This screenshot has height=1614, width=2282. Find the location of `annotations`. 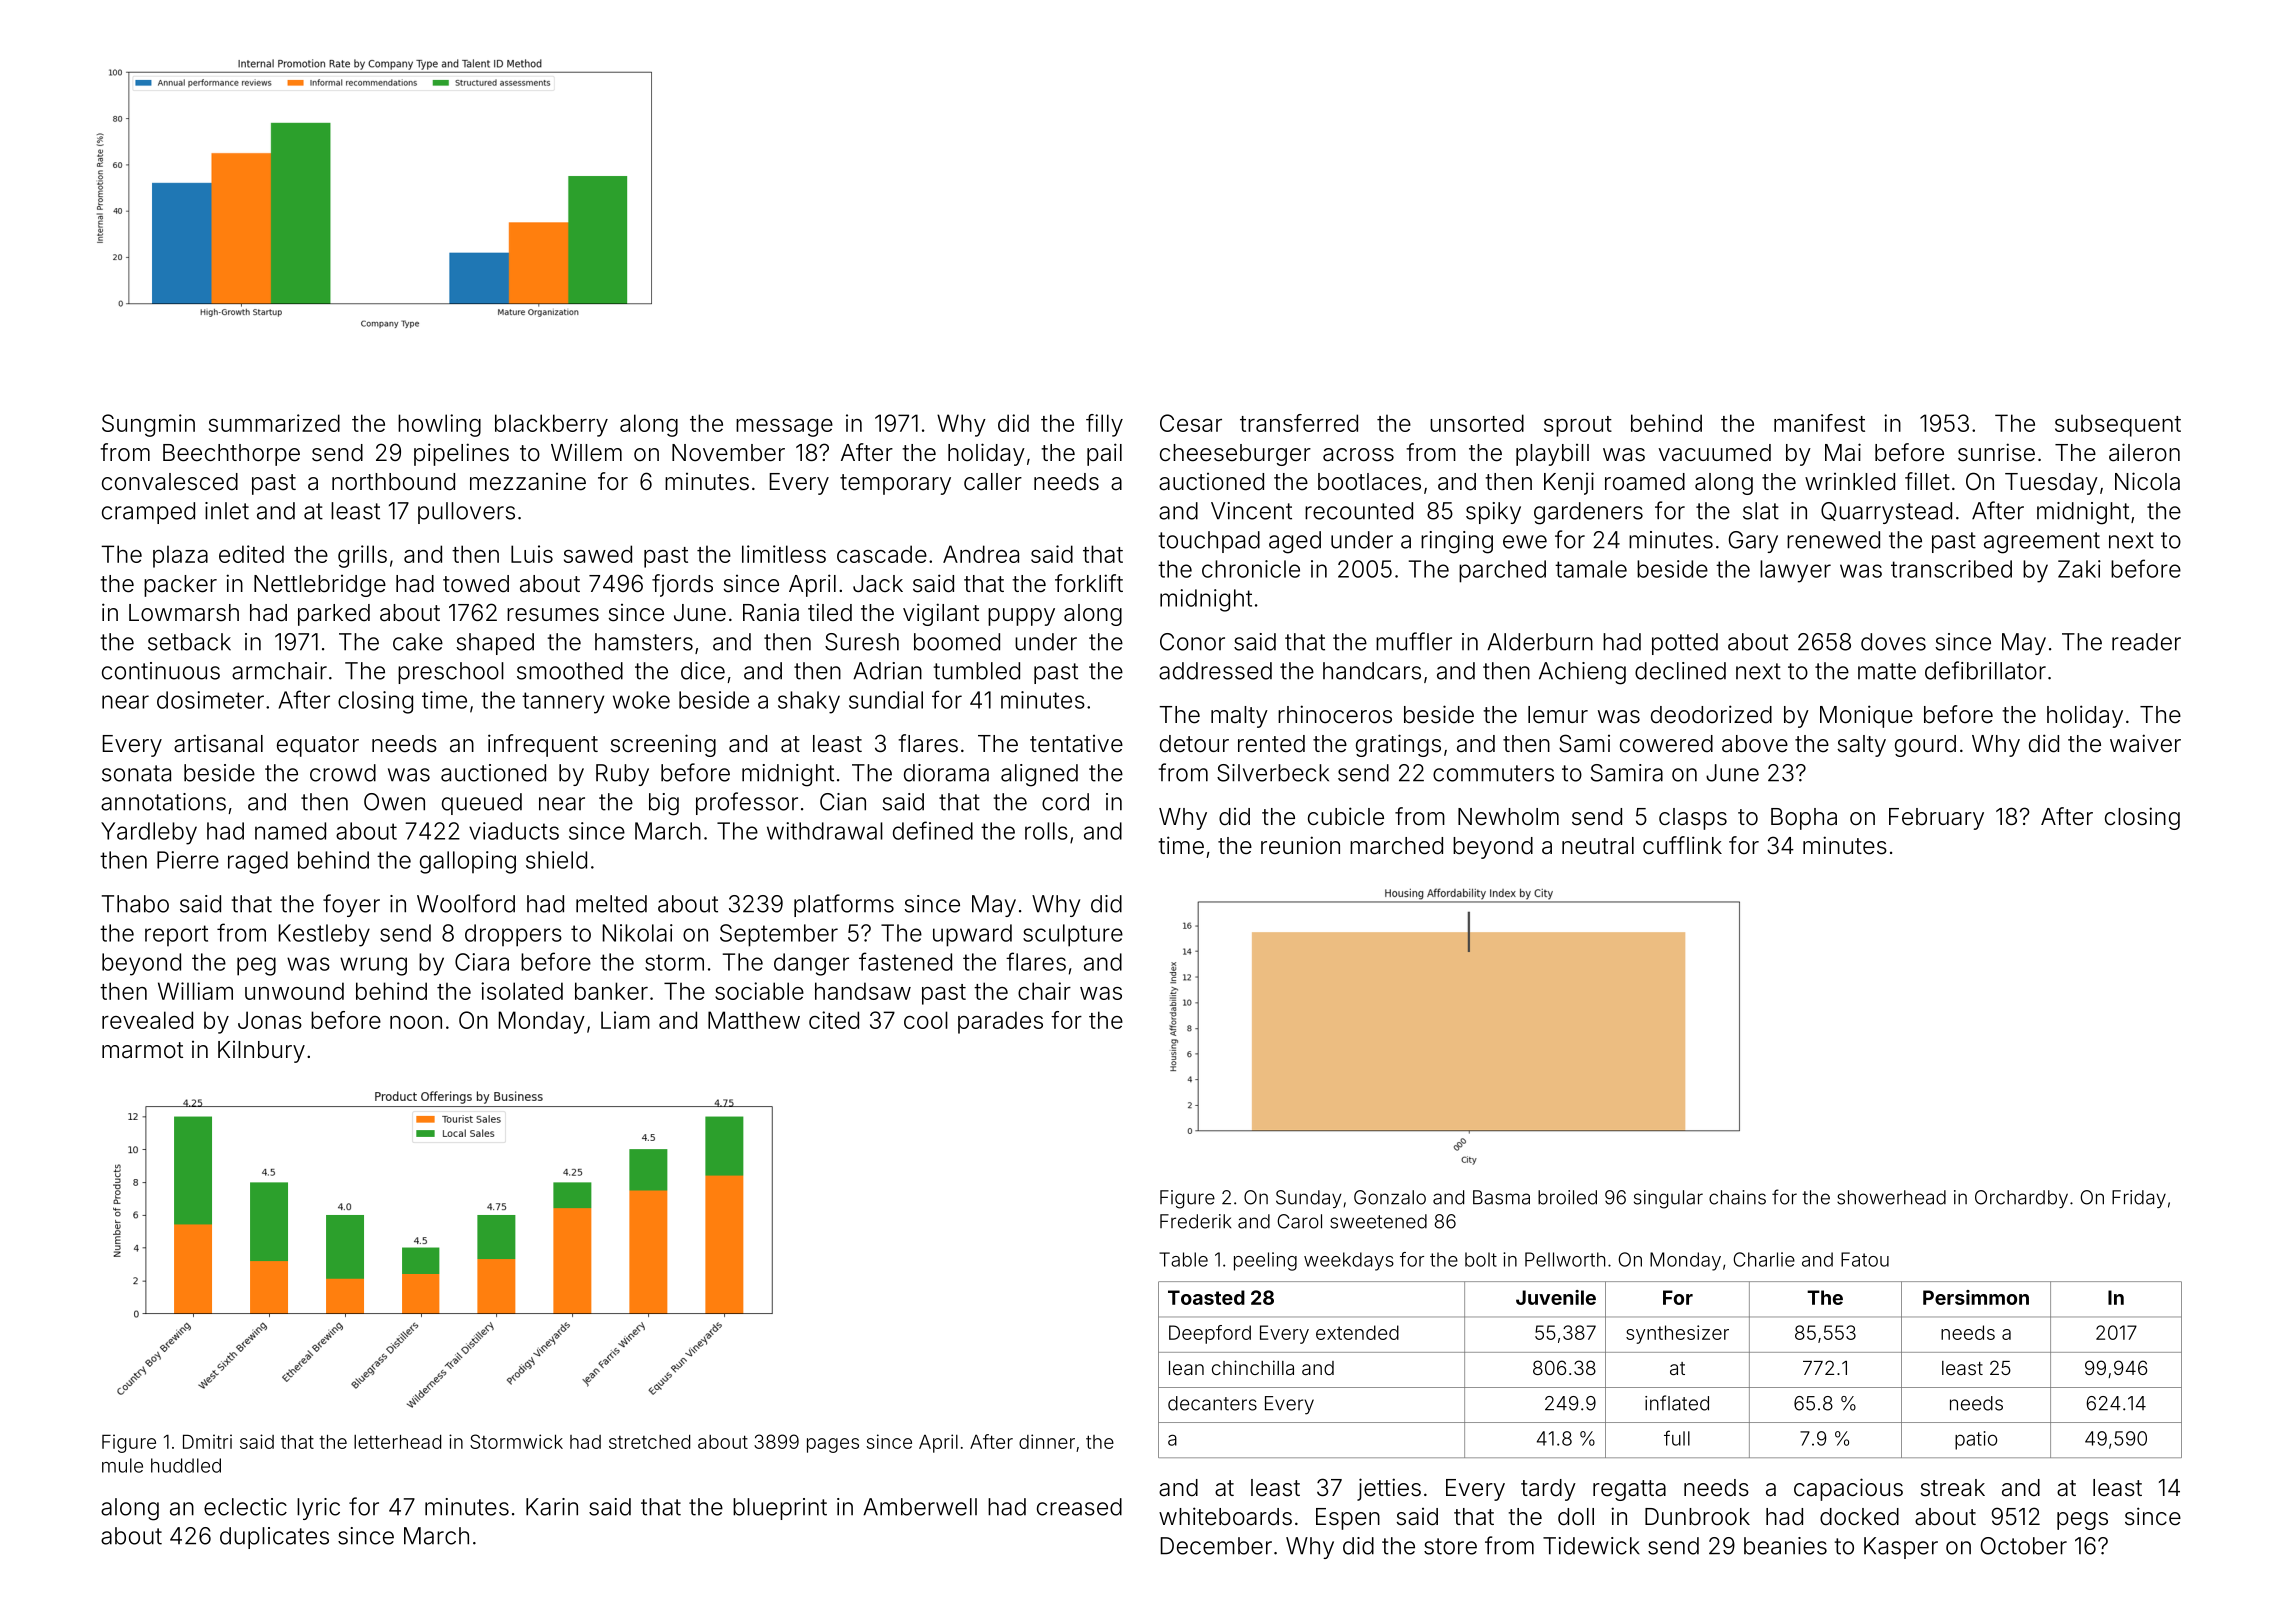

annotations is located at coordinates (163, 802).
